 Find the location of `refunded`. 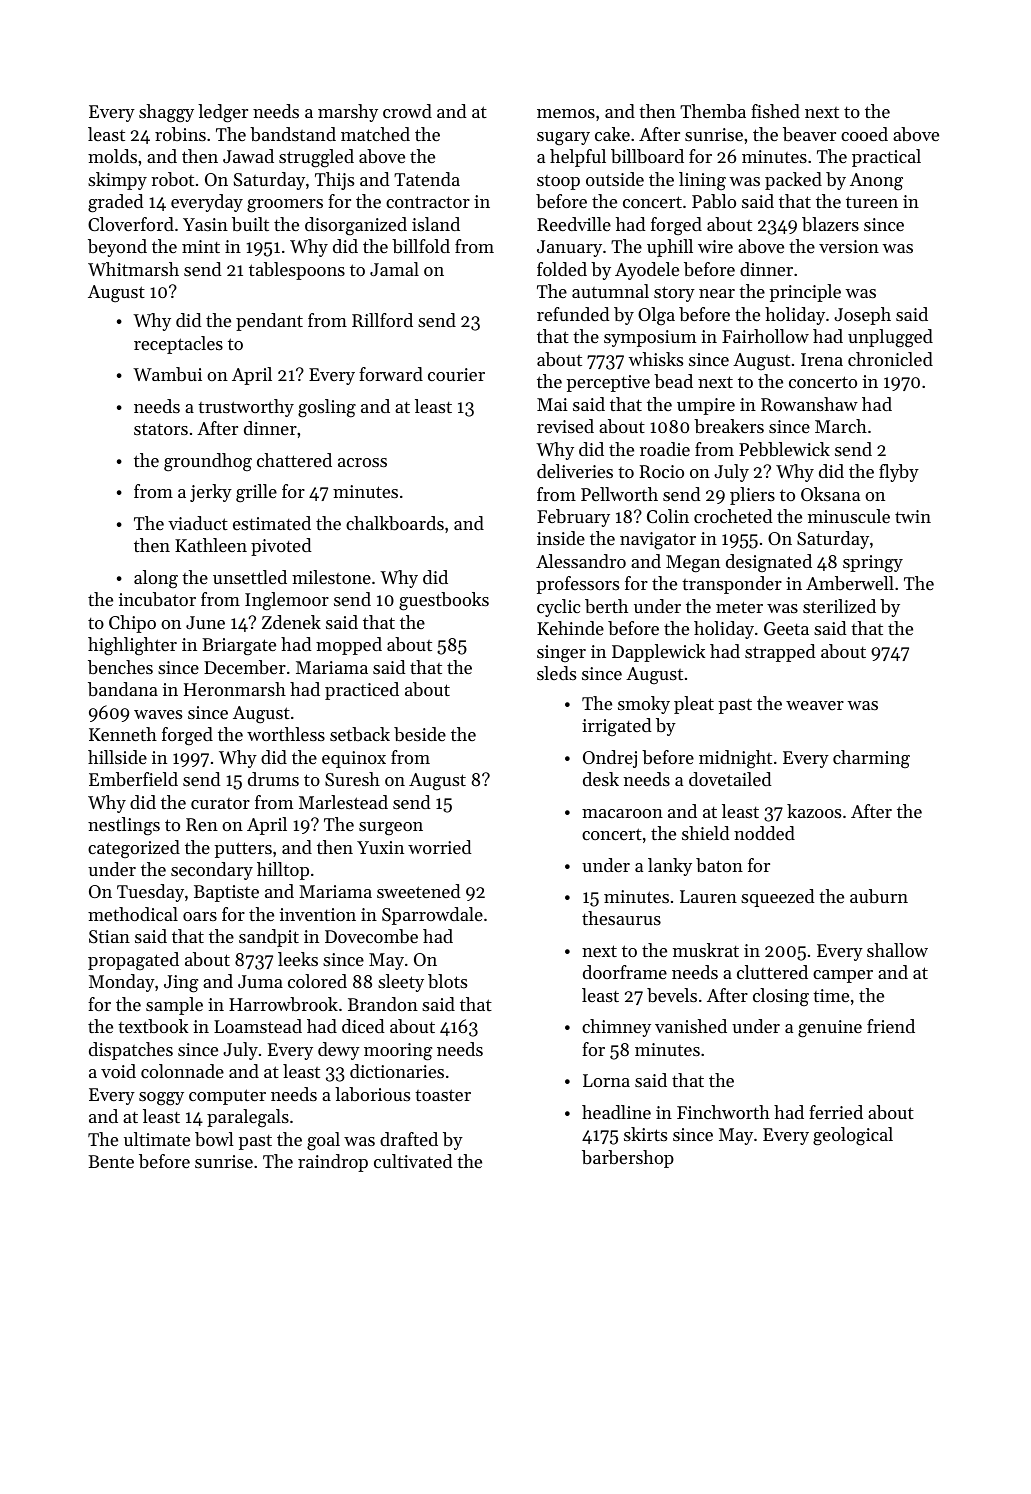

refunded is located at coordinates (573, 314).
